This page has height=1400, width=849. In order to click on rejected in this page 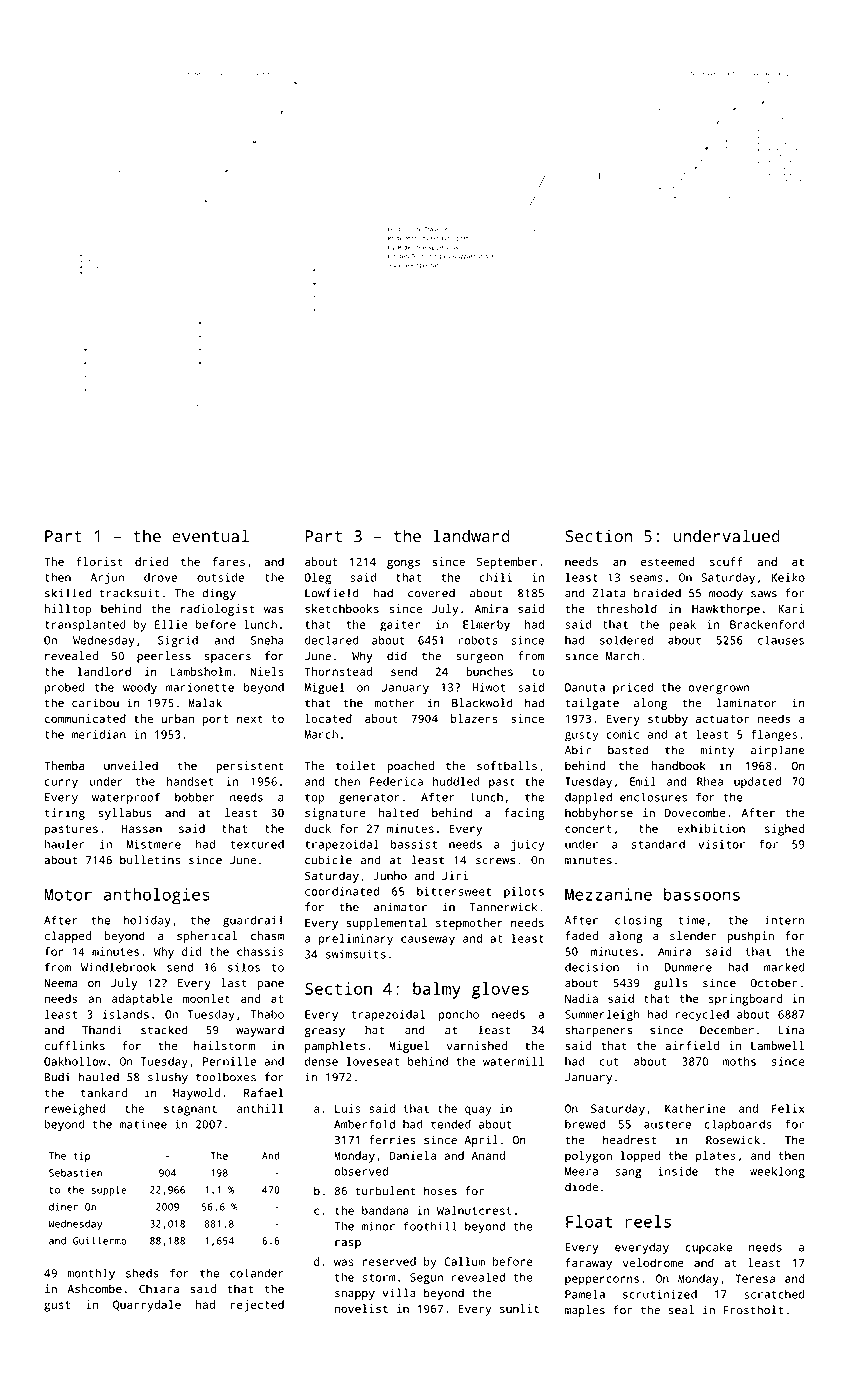, I will do `click(257, 1306)`.
